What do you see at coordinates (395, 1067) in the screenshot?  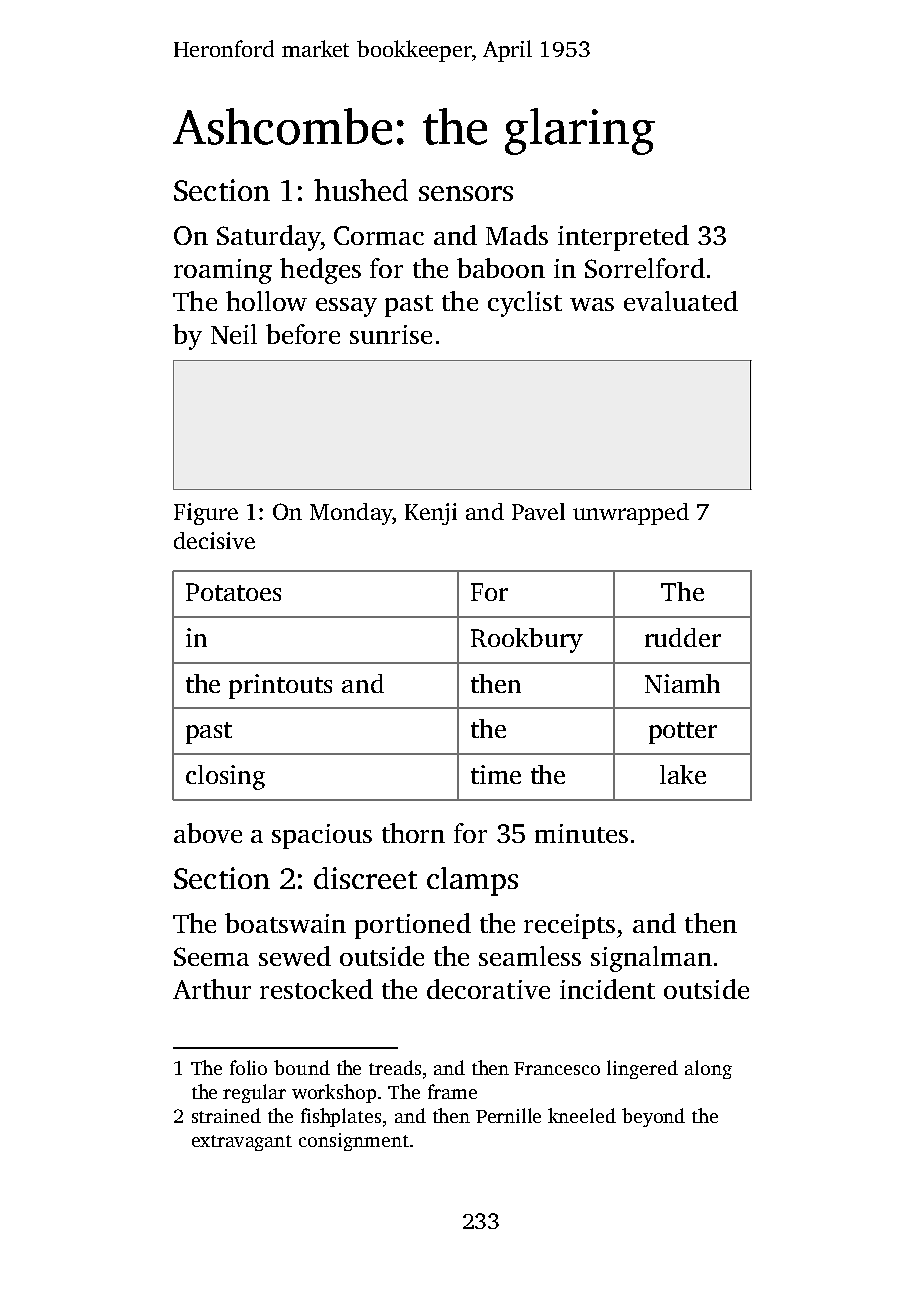 I see `treads` at bounding box center [395, 1067].
